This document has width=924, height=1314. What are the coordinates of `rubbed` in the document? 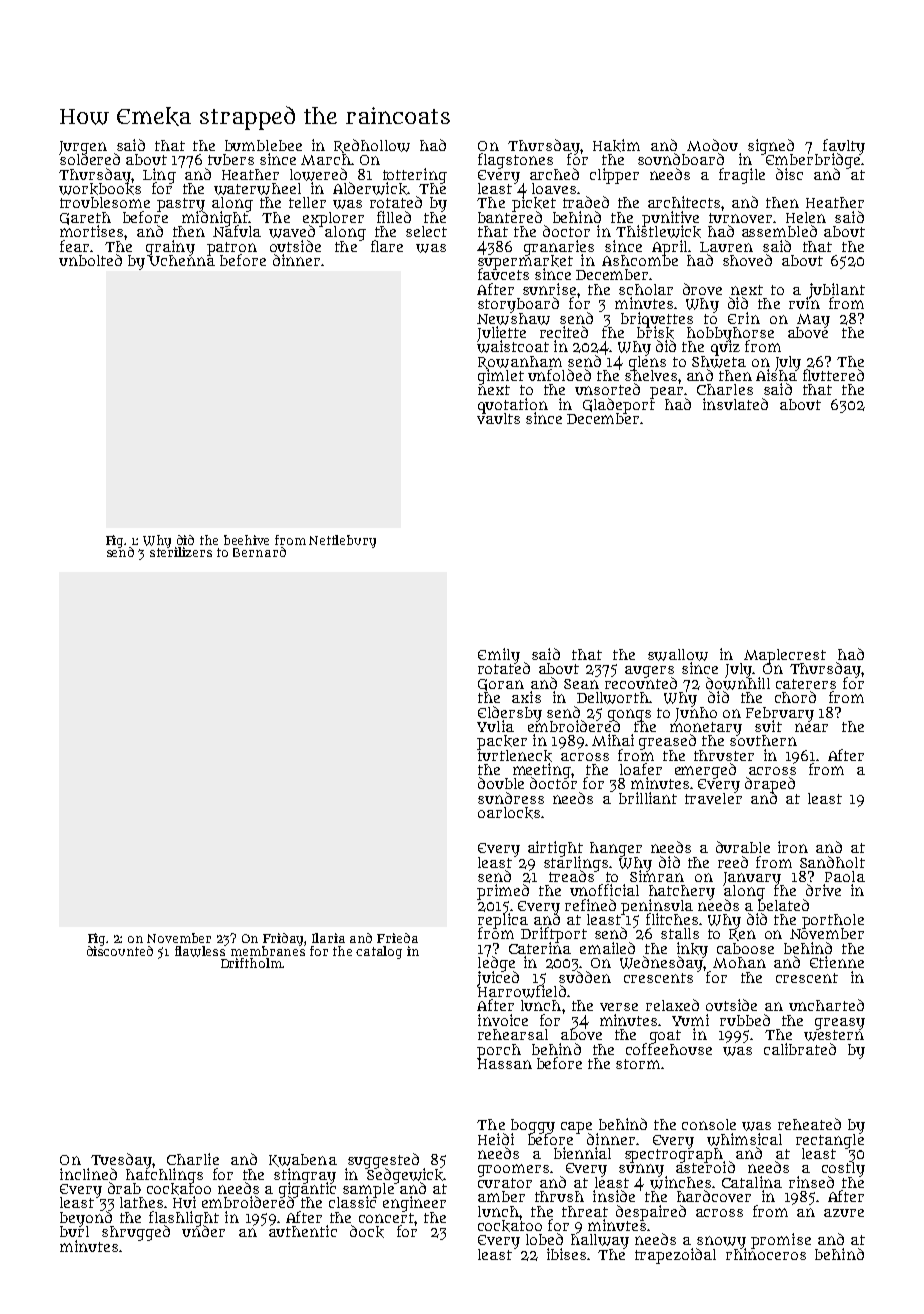 It's located at (745, 1020).
